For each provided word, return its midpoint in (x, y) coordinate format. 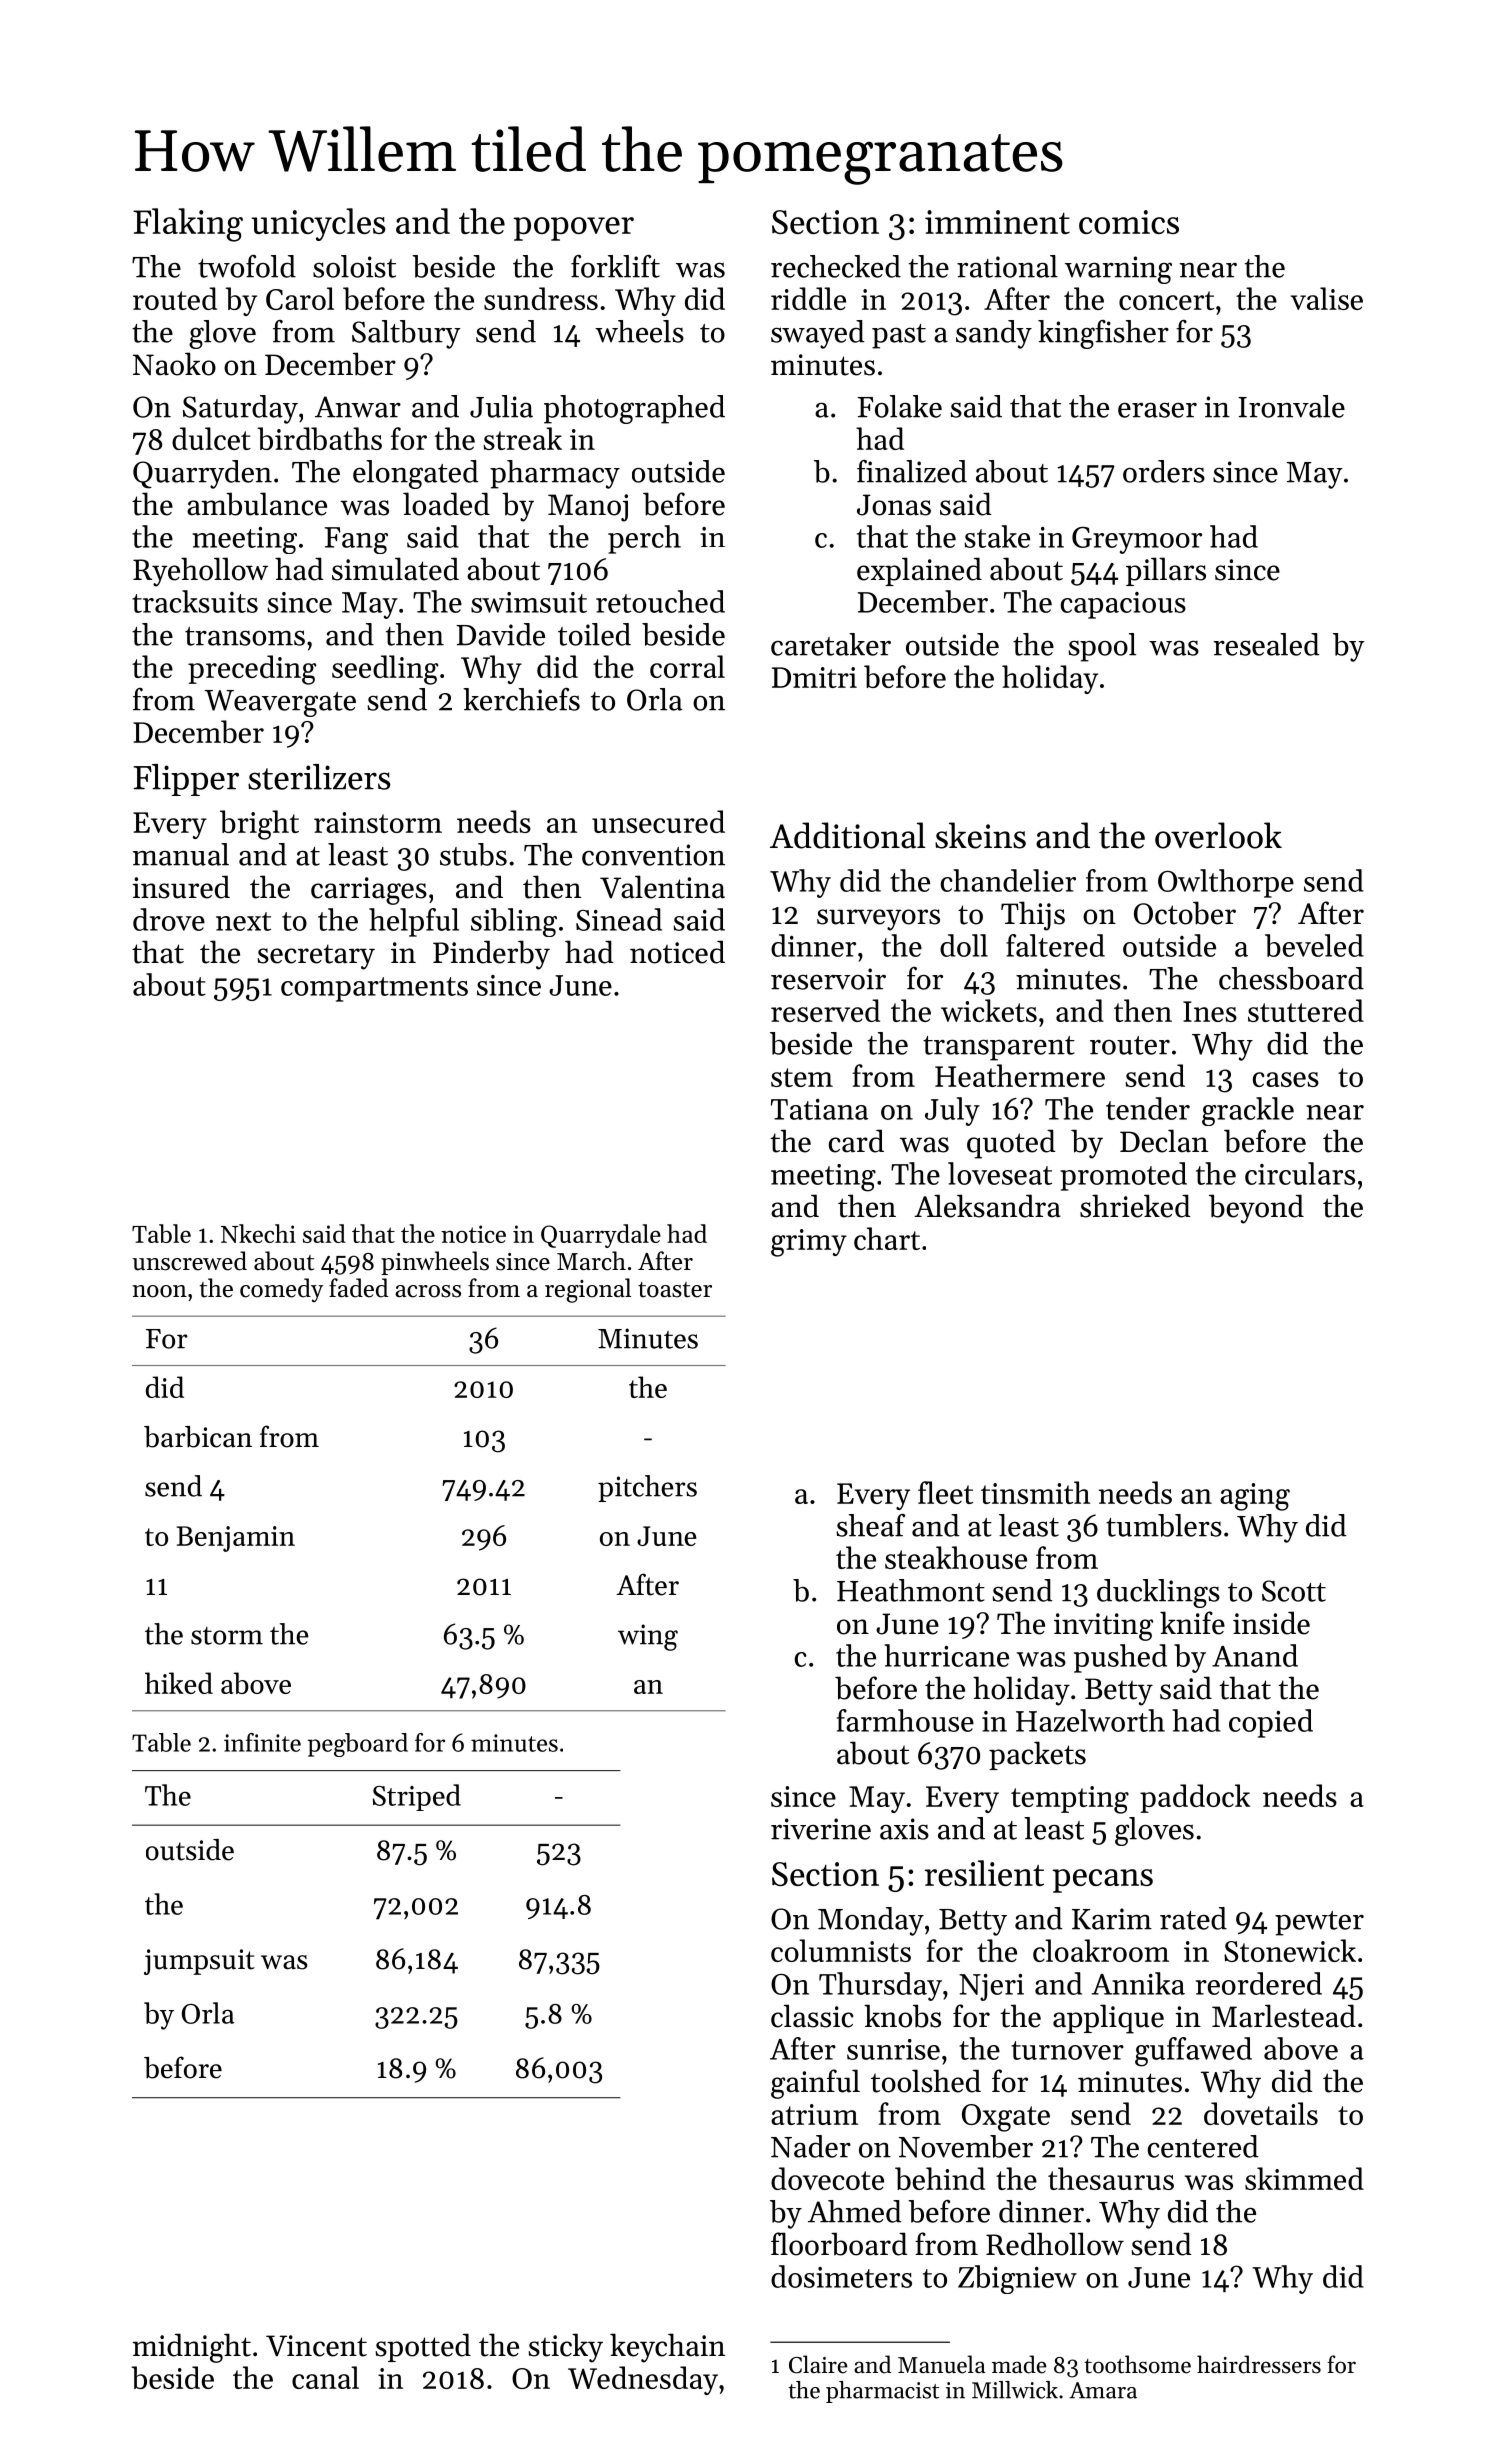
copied (1271, 1723)
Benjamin (236, 1539)
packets (1037, 1755)
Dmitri (814, 677)
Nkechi (258, 1233)
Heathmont (911, 1590)
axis (904, 1829)
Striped (417, 1797)
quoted (1011, 1144)
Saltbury (406, 334)
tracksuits (195, 601)
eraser (1157, 410)
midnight (191, 2348)
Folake (899, 406)
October (1185, 913)
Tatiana (819, 1109)
